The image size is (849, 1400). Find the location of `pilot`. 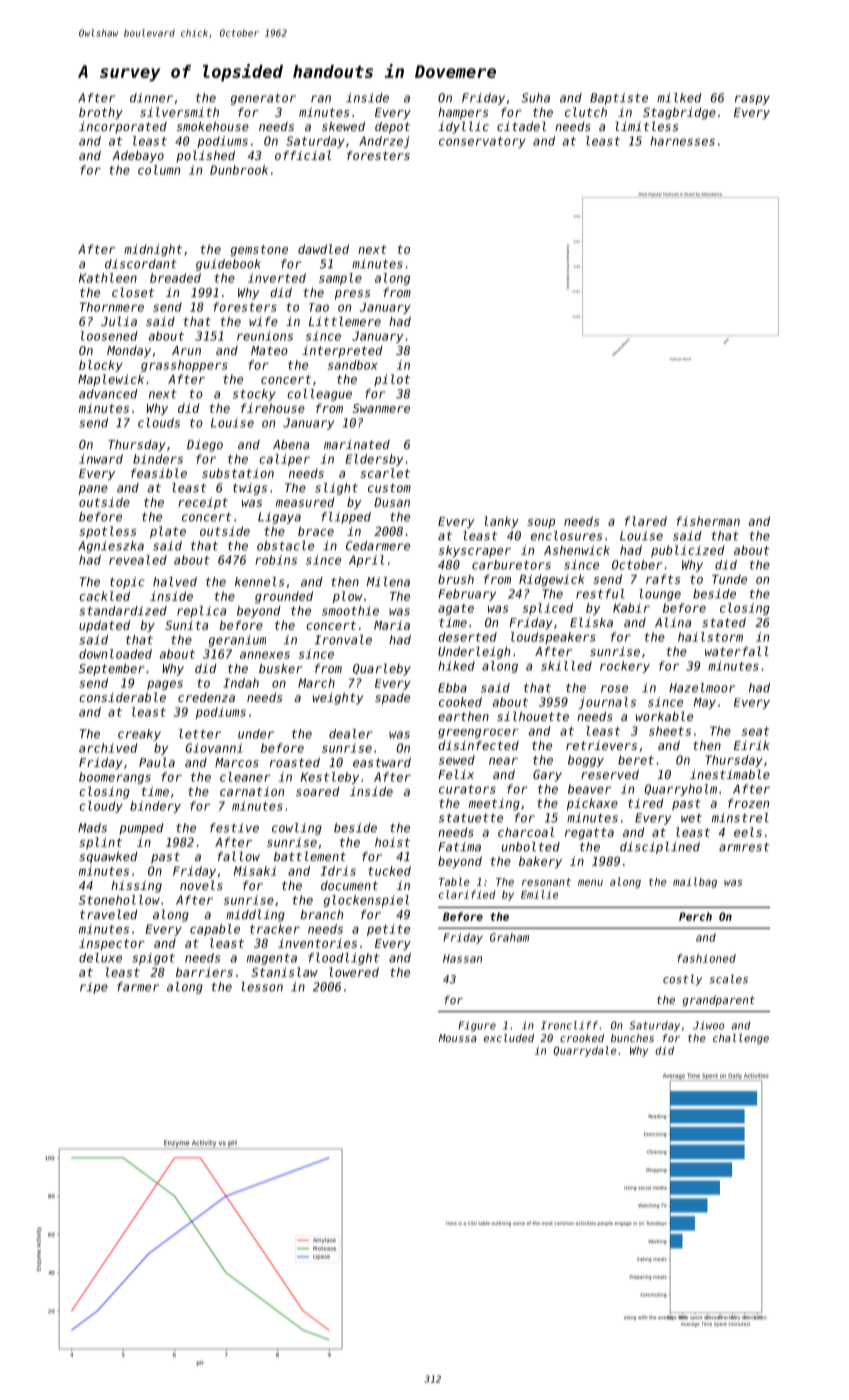

pilot is located at coordinates (392, 380).
